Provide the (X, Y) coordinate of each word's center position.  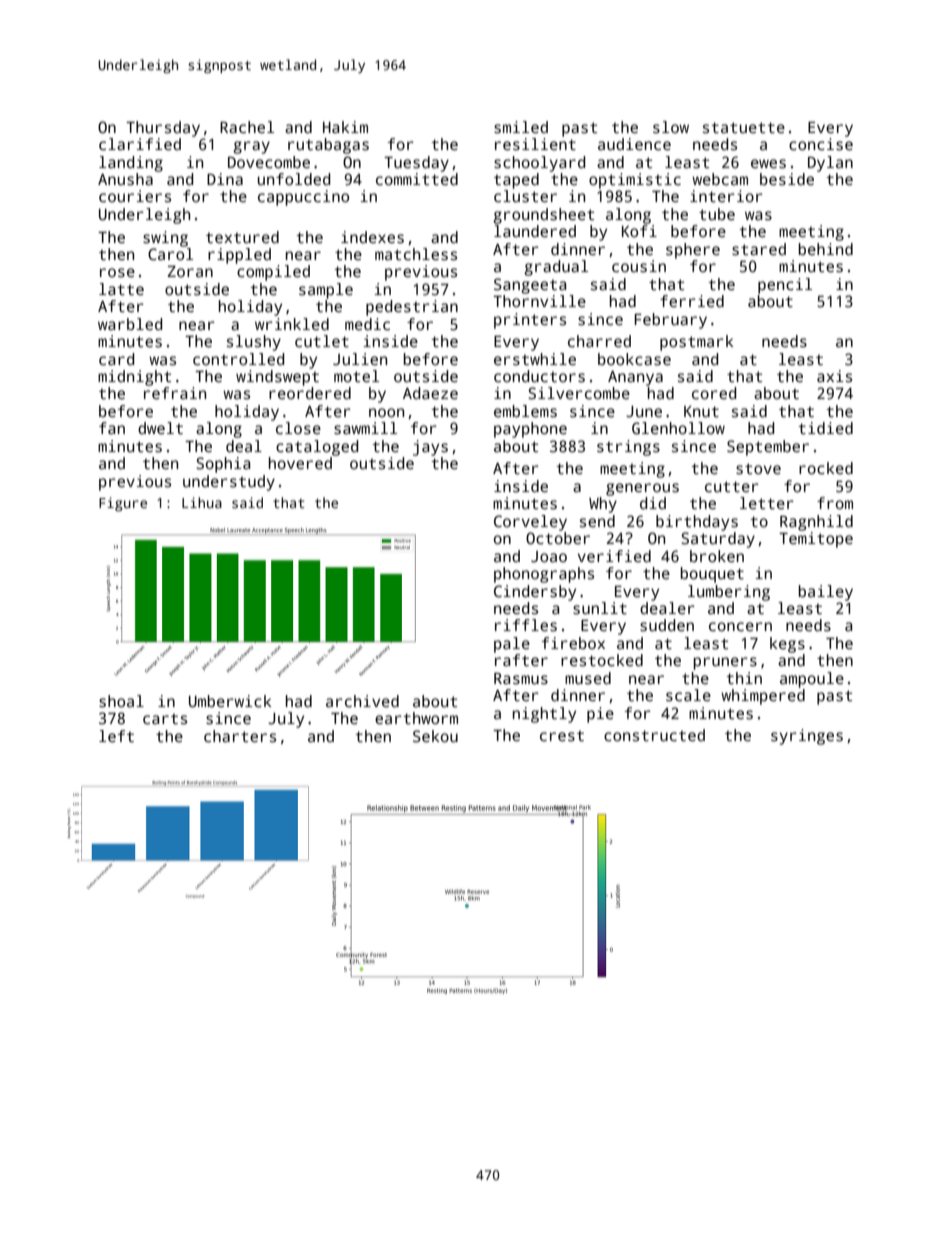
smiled (521, 127)
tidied (825, 428)
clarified (140, 144)
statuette (744, 128)
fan (112, 428)
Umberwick (230, 701)
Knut (701, 411)
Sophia (223, 465)
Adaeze (430, 393)
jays (430, 448)
